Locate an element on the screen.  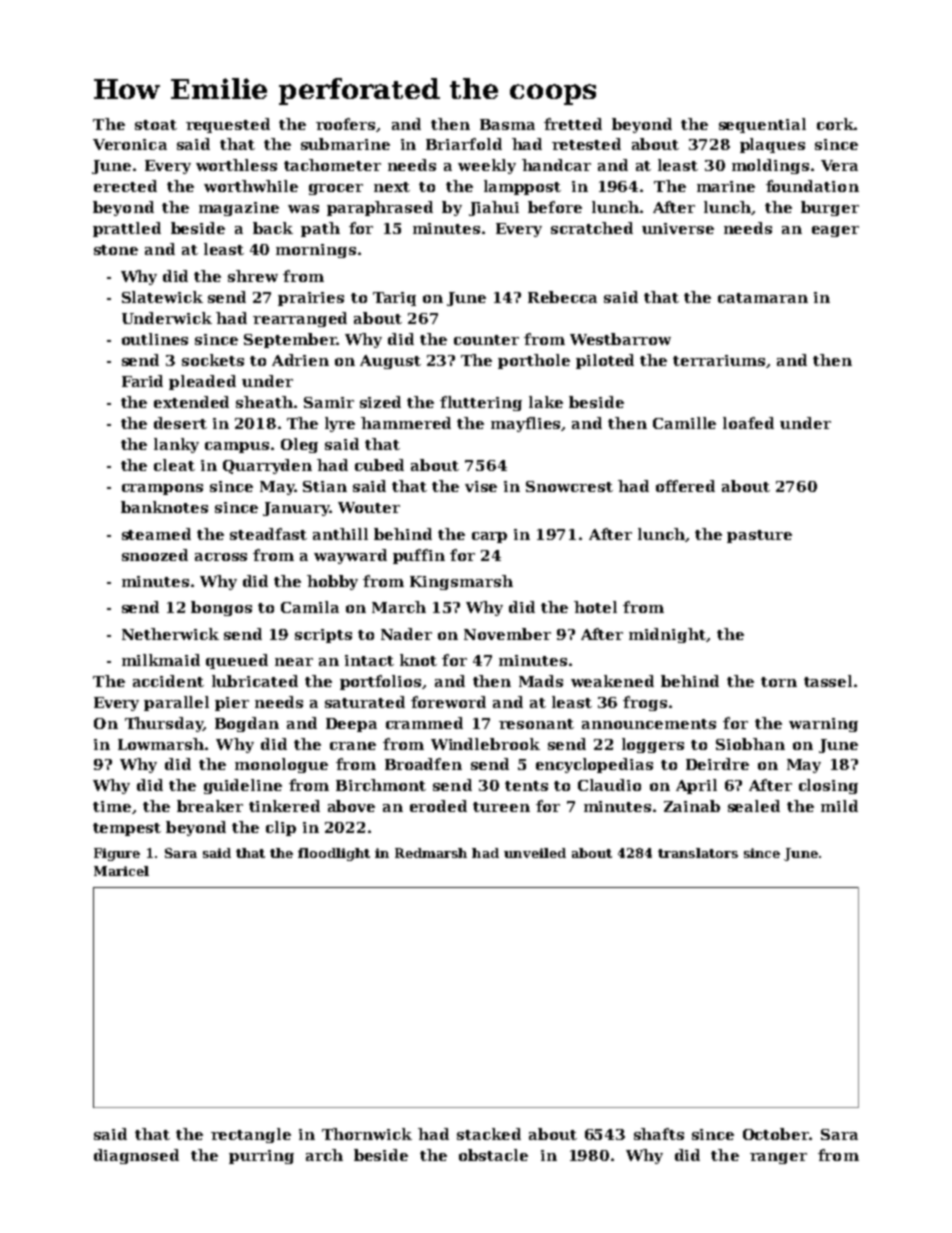
steamed is located at coordinates (156, 534).
